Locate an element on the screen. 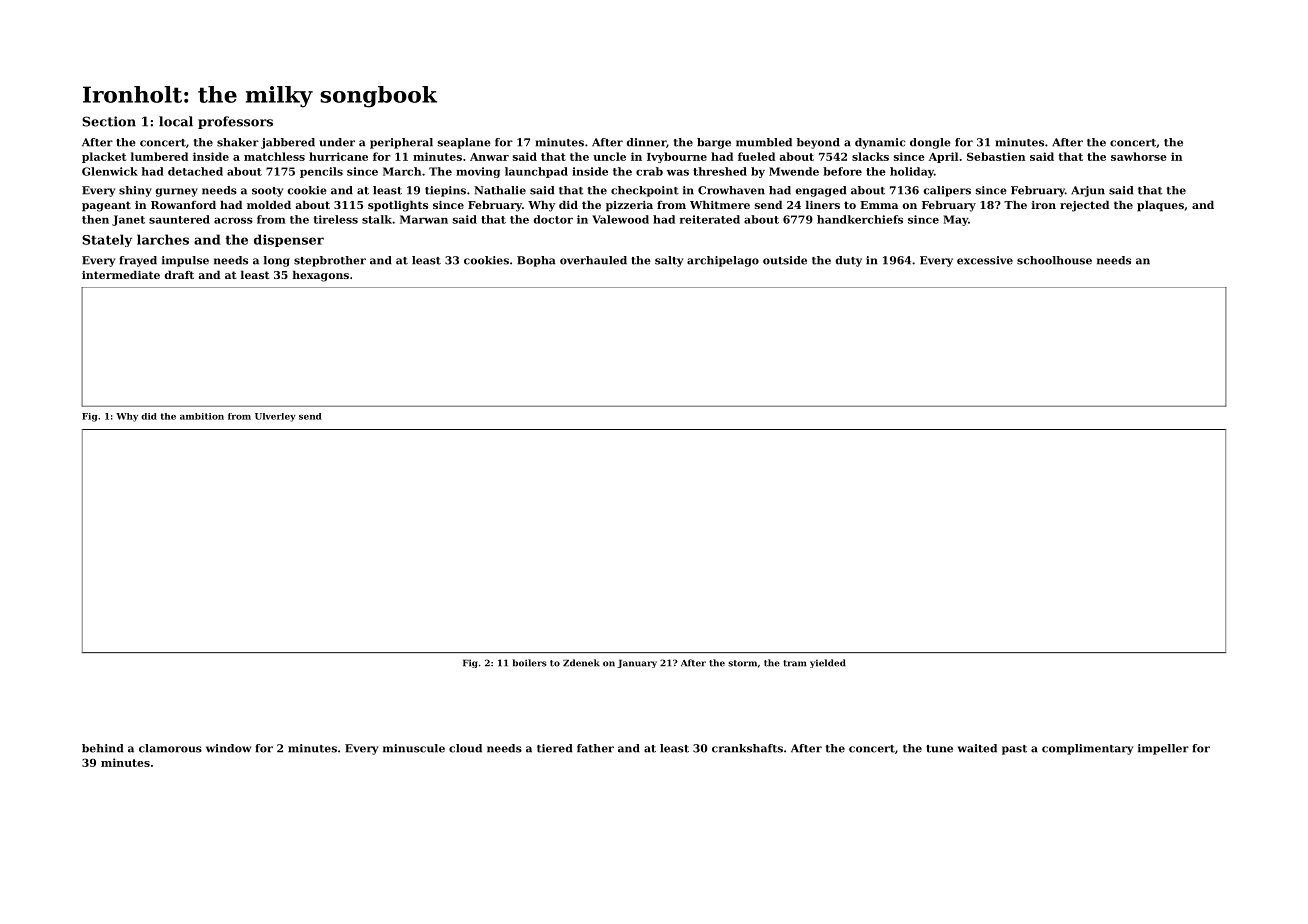  beyond is located at coordinates (818, 143).
